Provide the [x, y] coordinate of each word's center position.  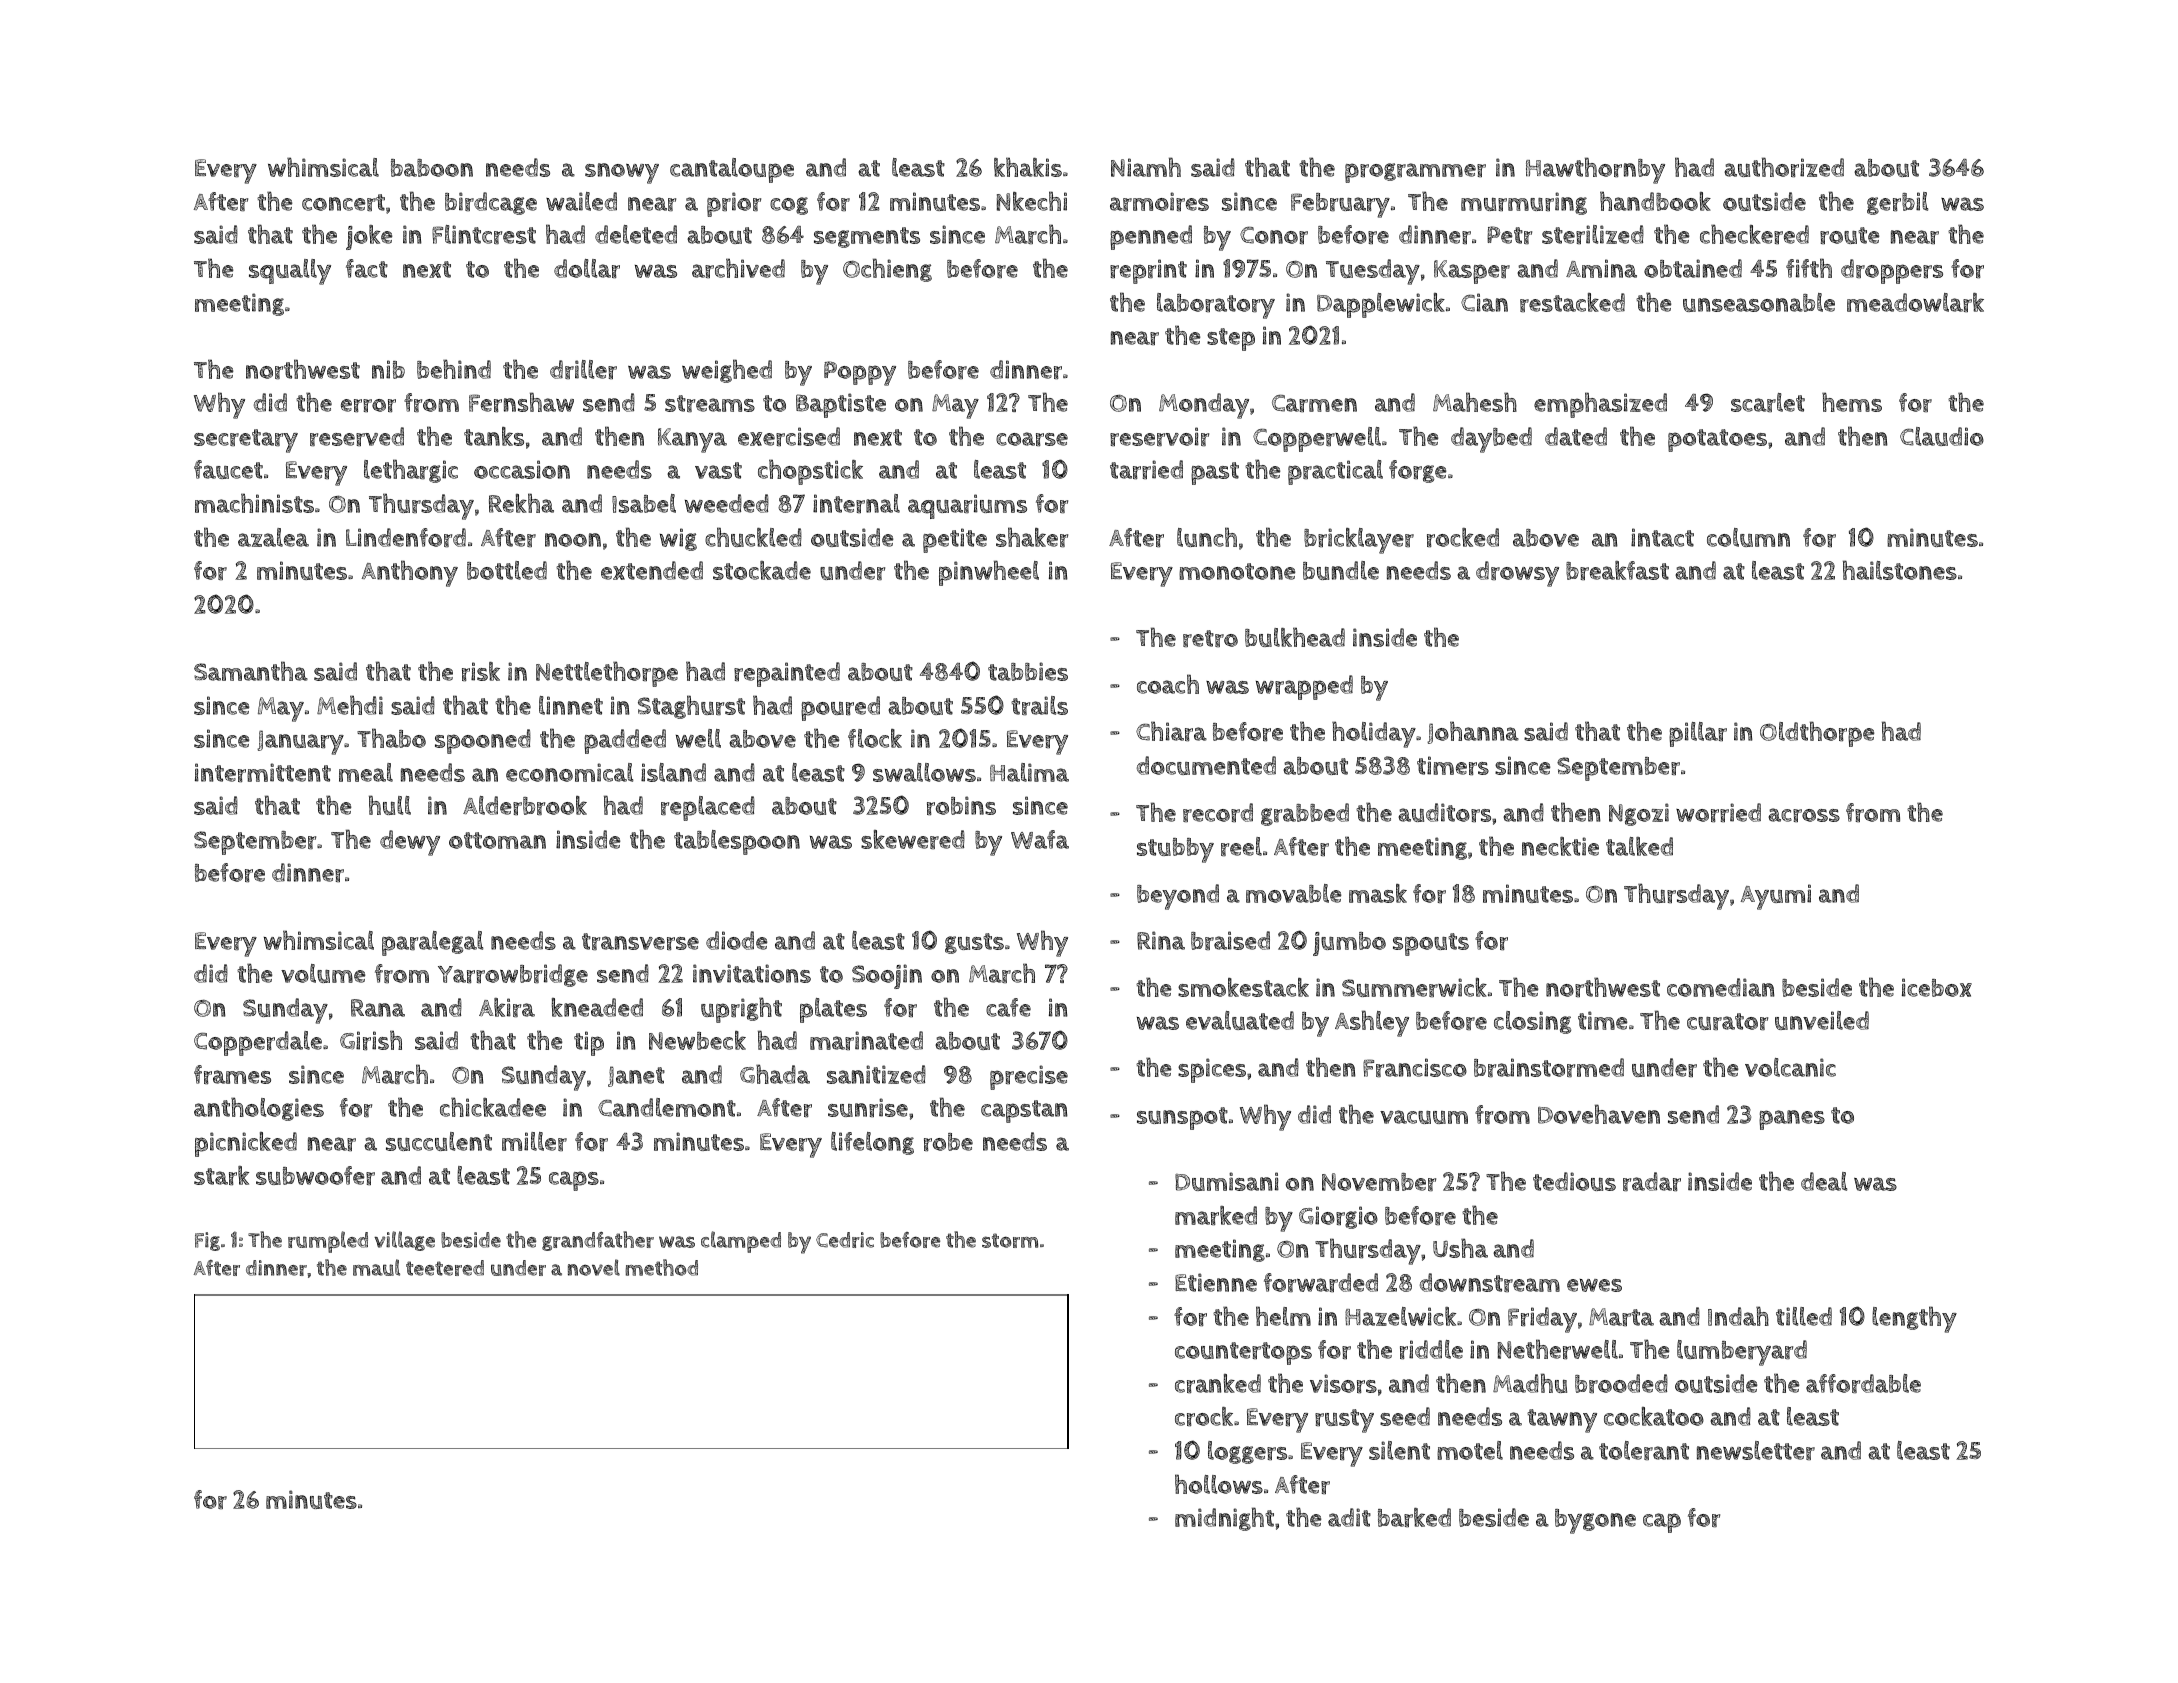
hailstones [1900, 570]
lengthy [1914, 1319]
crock [1204, 1416]
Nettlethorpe [607, 674]
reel [1241, 846]
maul [376, 1267]
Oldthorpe [1817, 734]
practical [1335, 472]
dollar [587, 268]
